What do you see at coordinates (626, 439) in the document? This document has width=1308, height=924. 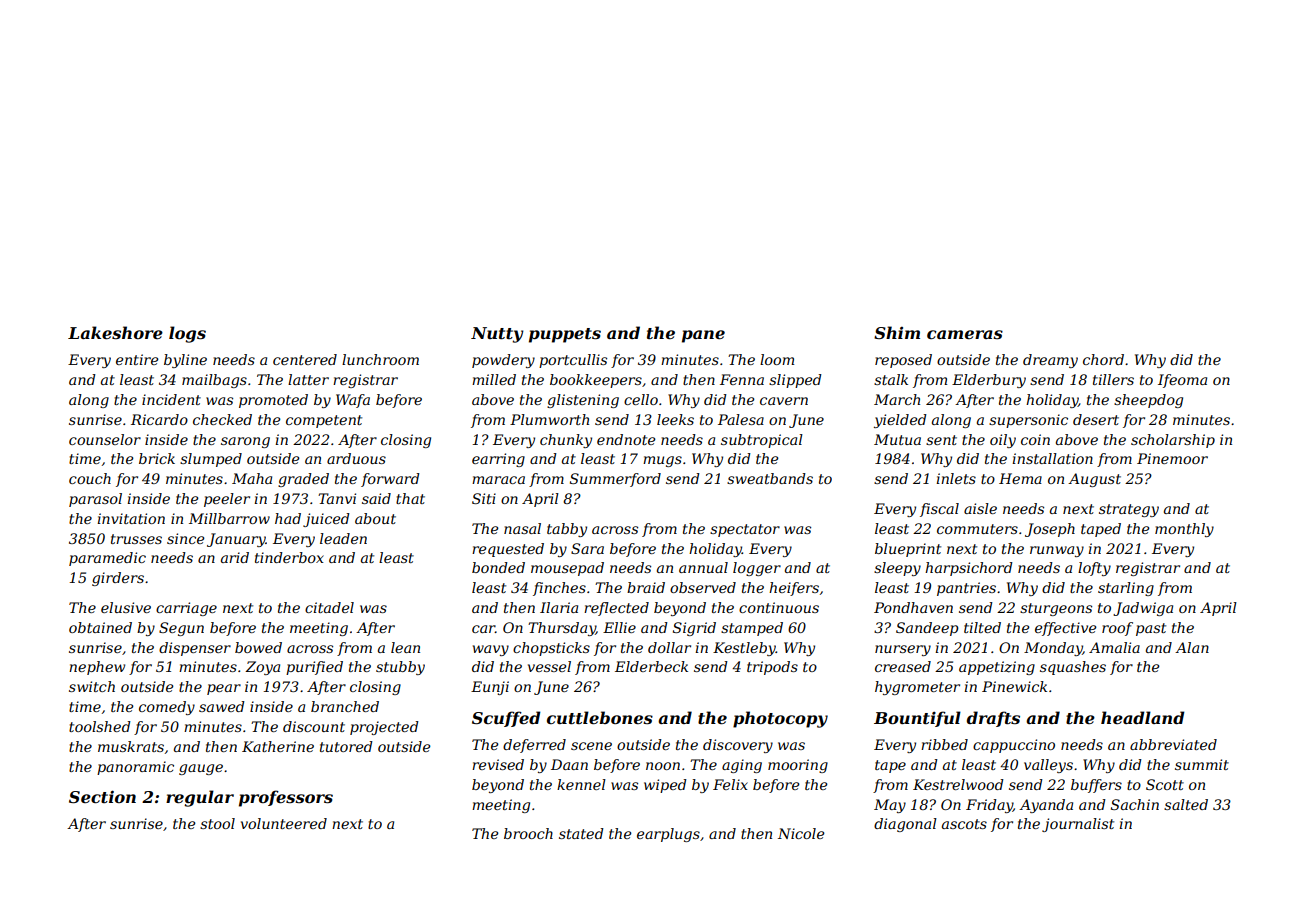 I see `endnote` at bounding box center [626, 439].
